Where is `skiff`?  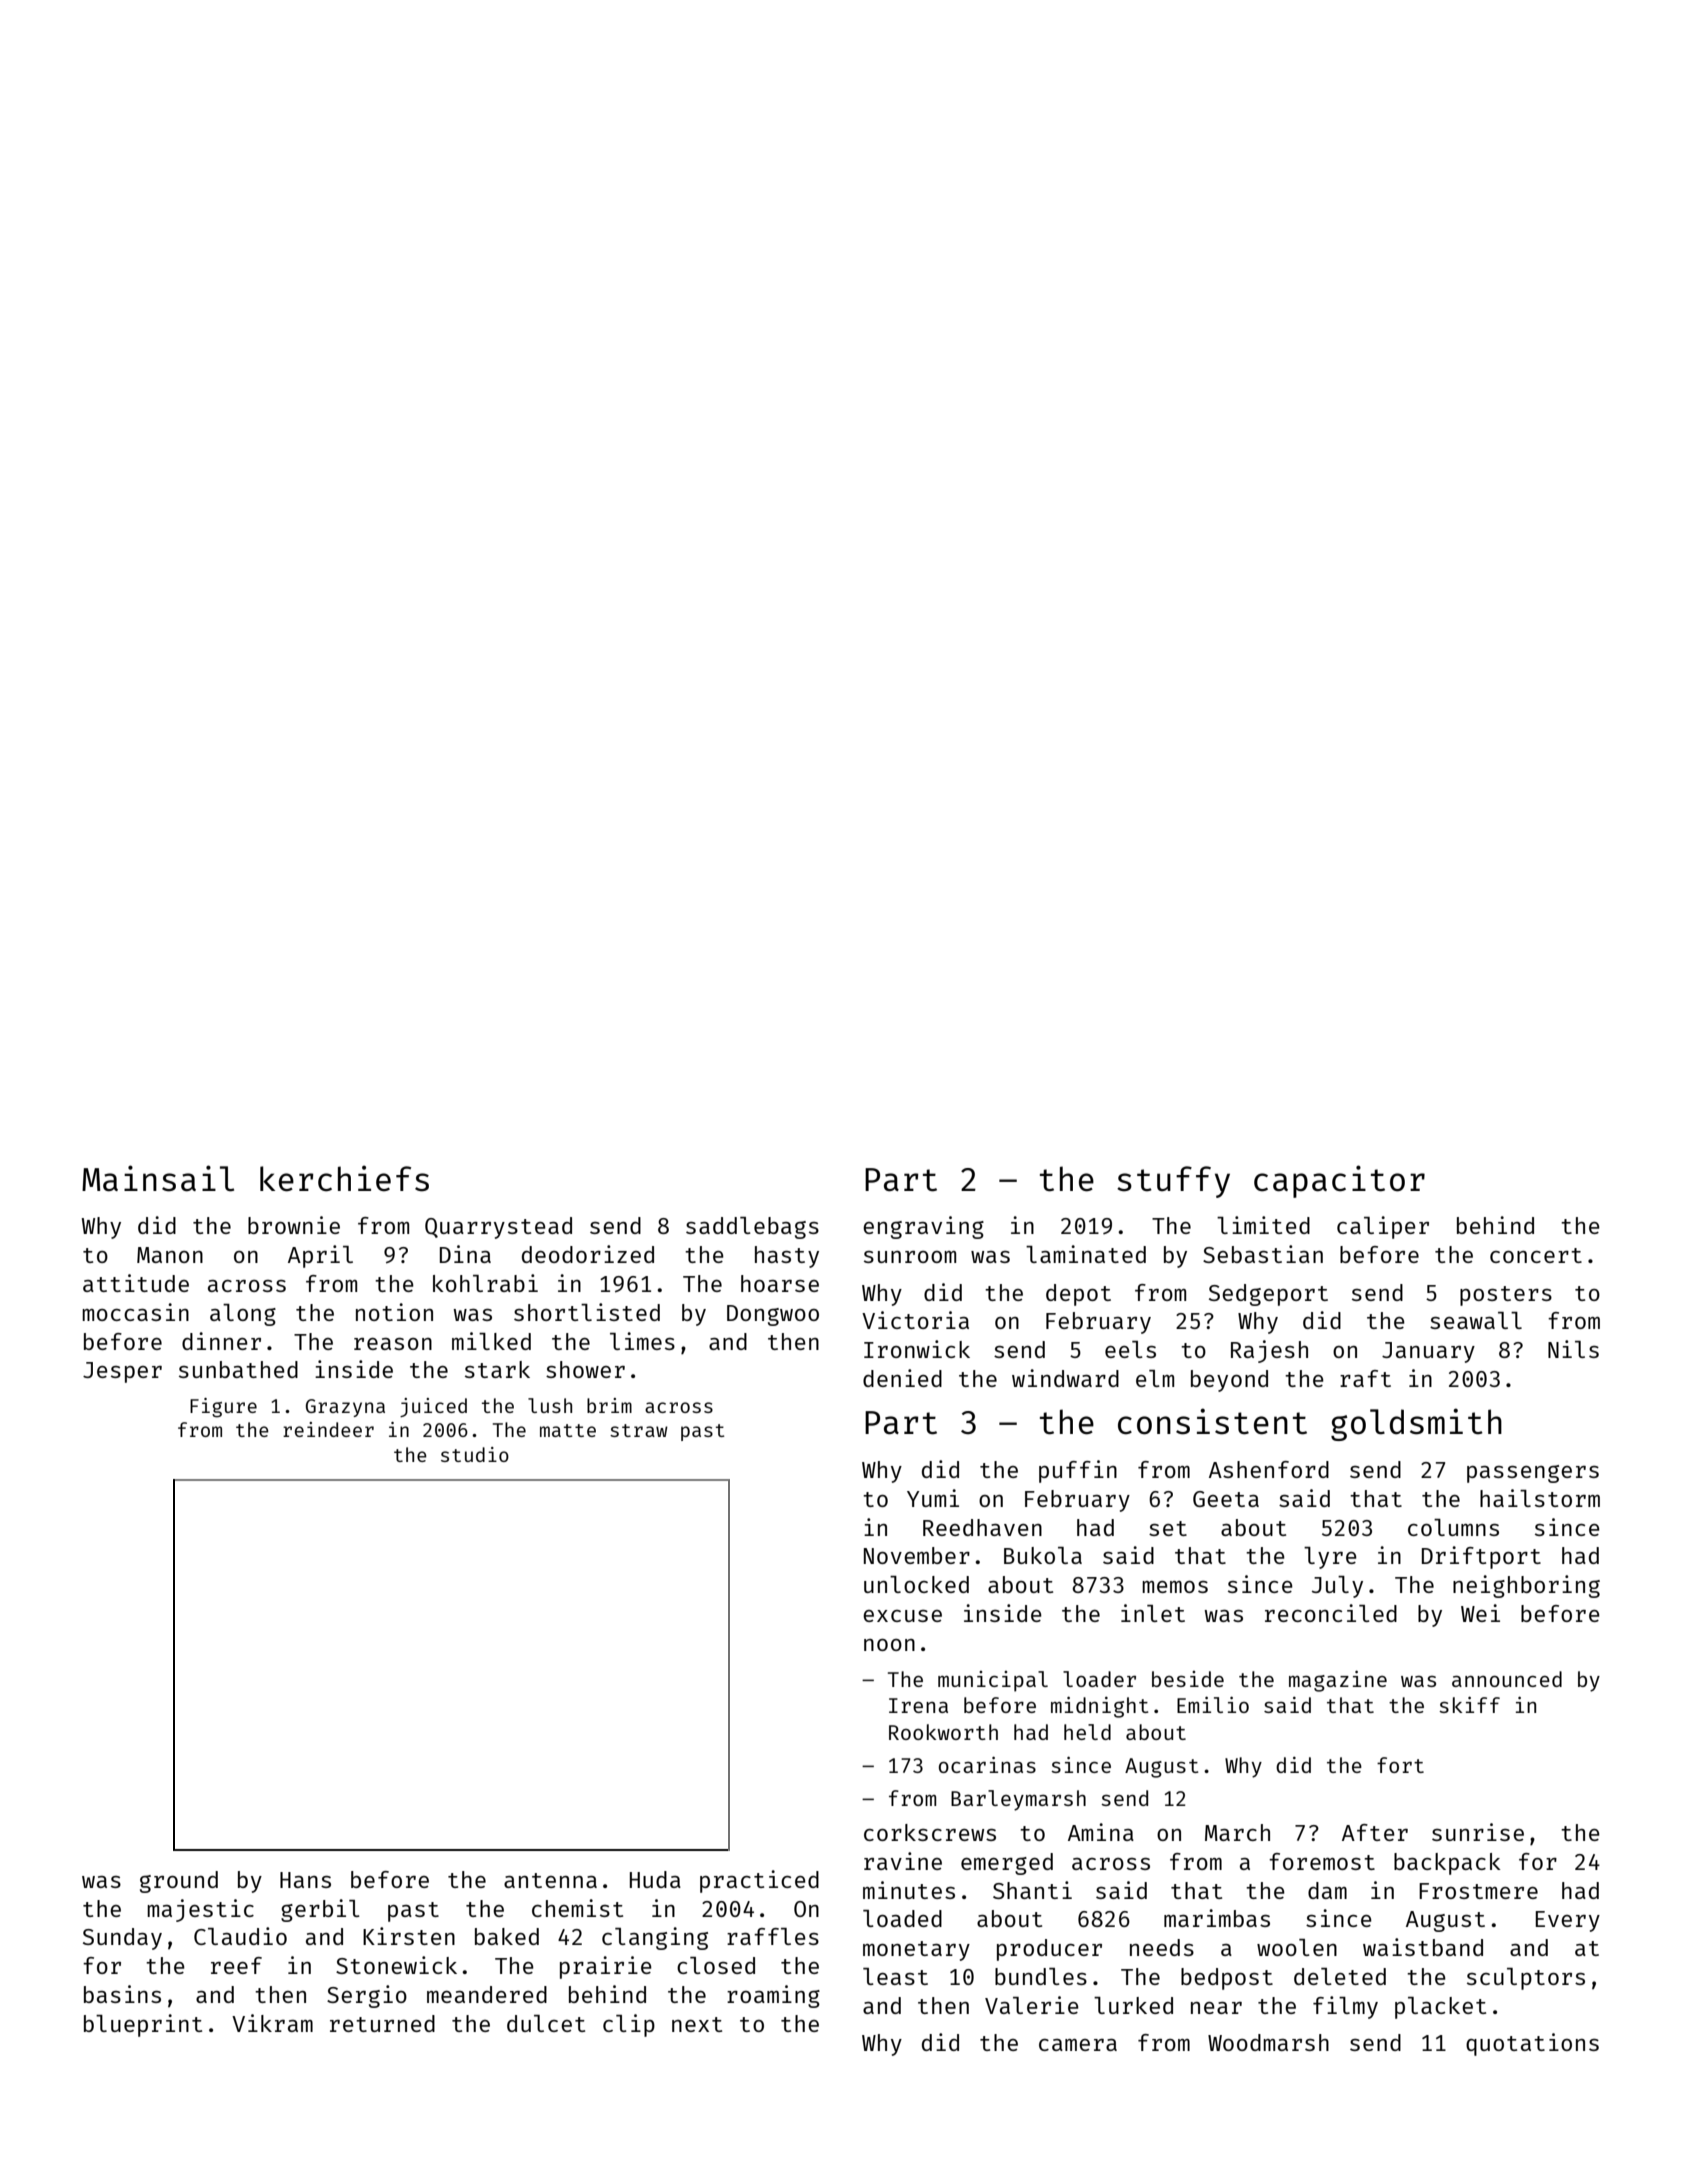 skiff is located at coordinates (1469, 1704).
